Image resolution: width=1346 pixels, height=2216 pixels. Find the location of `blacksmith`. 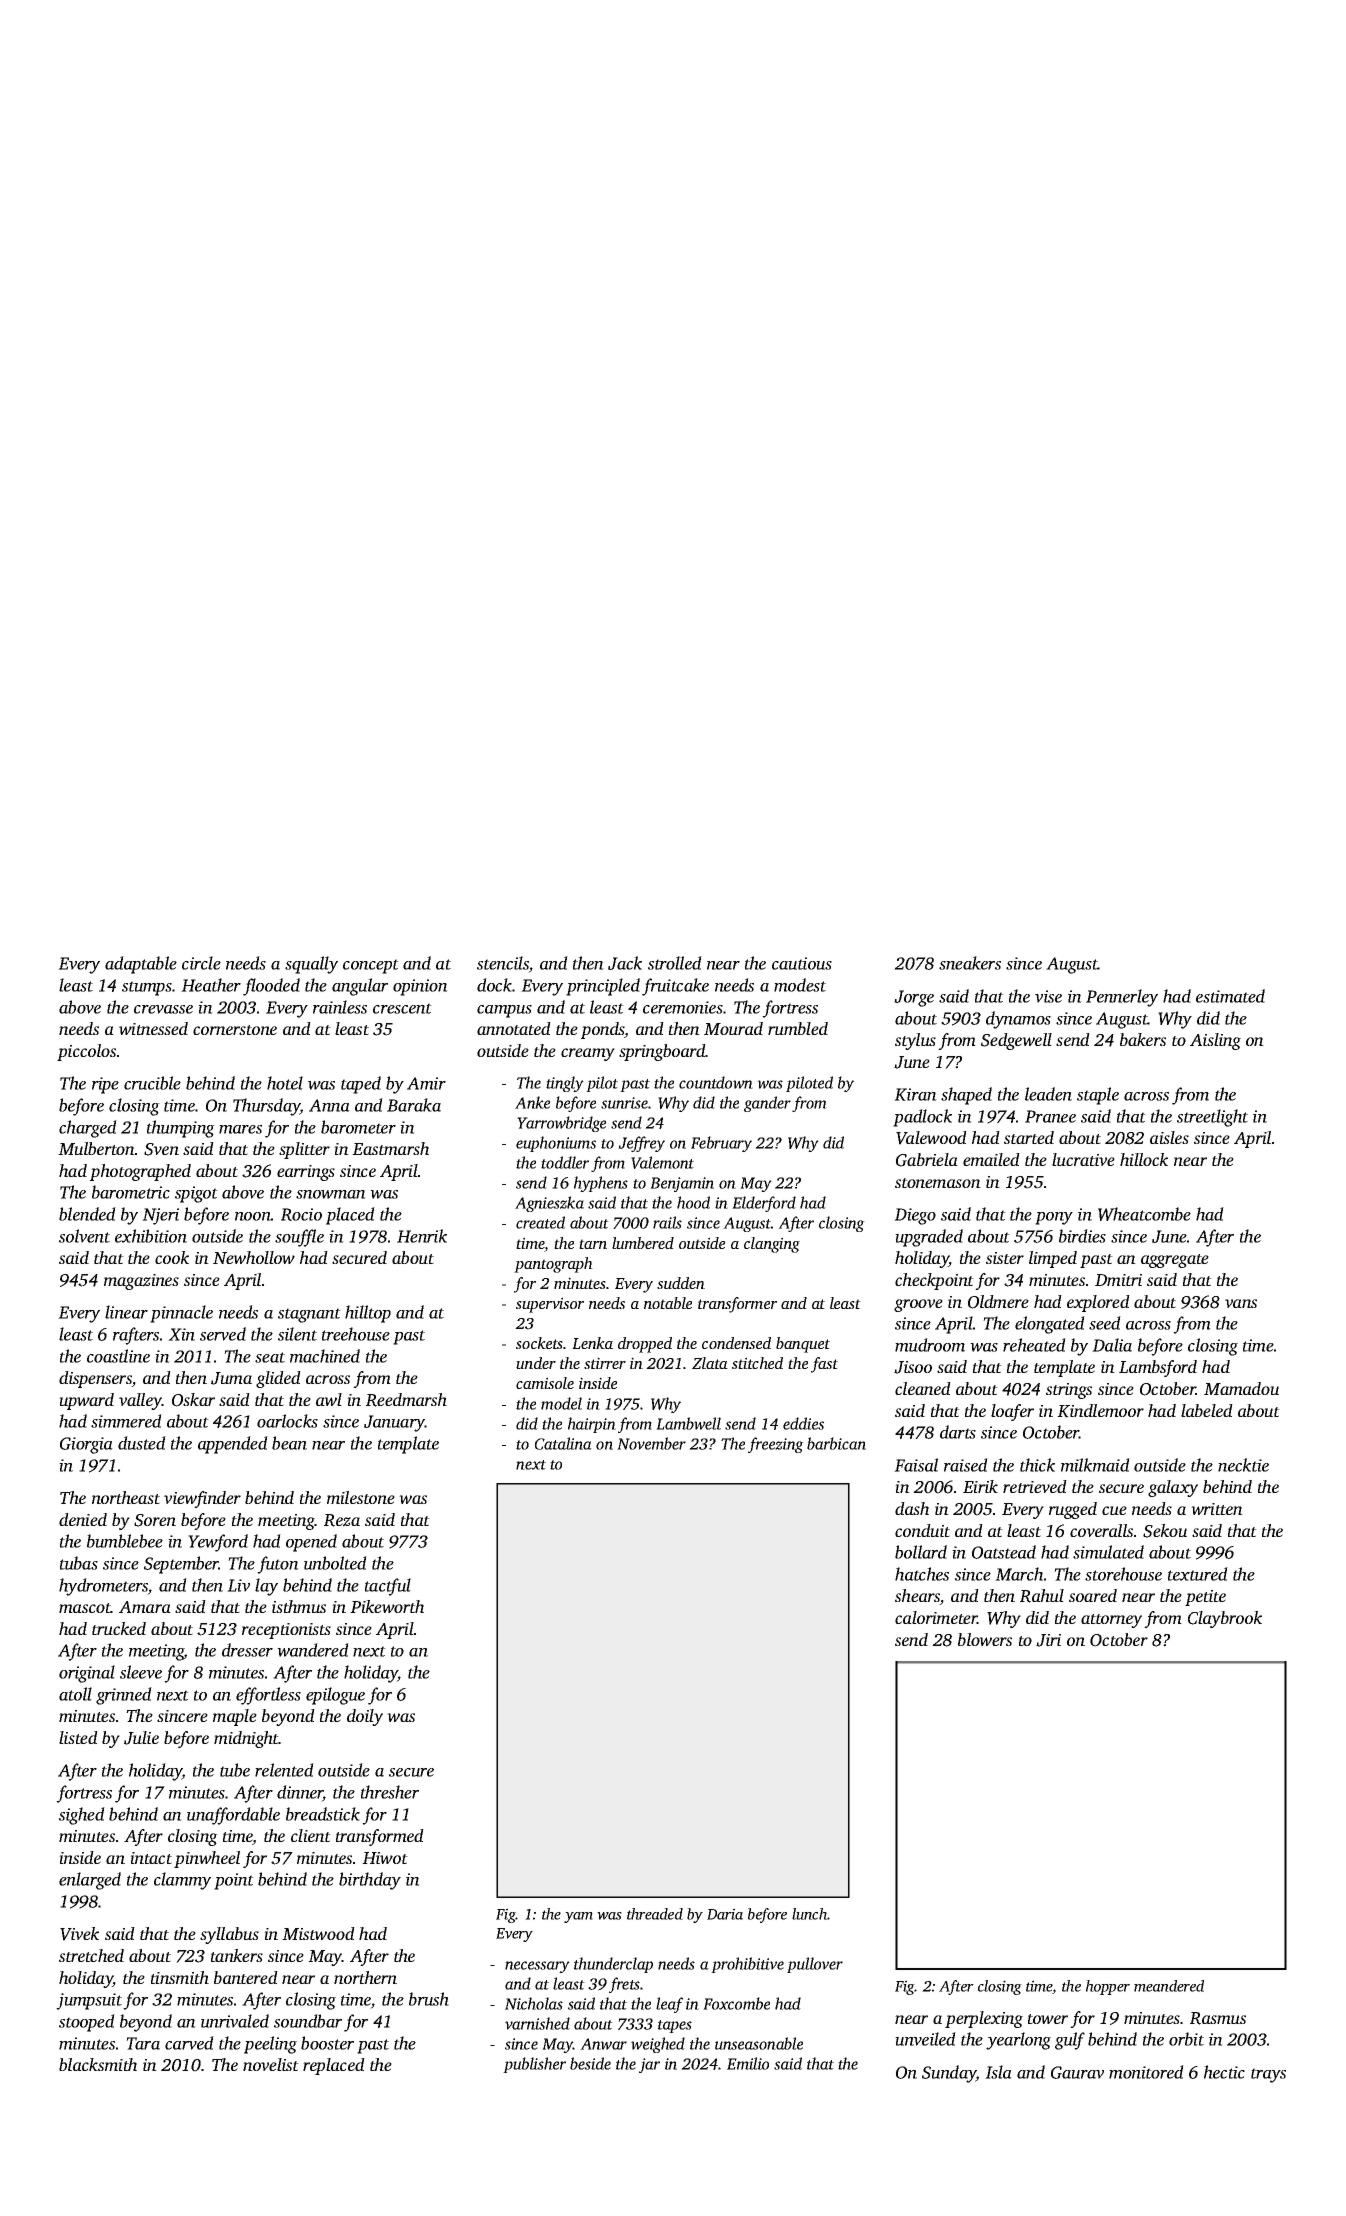

blacksmith is located at coordinates (98, 2064).
